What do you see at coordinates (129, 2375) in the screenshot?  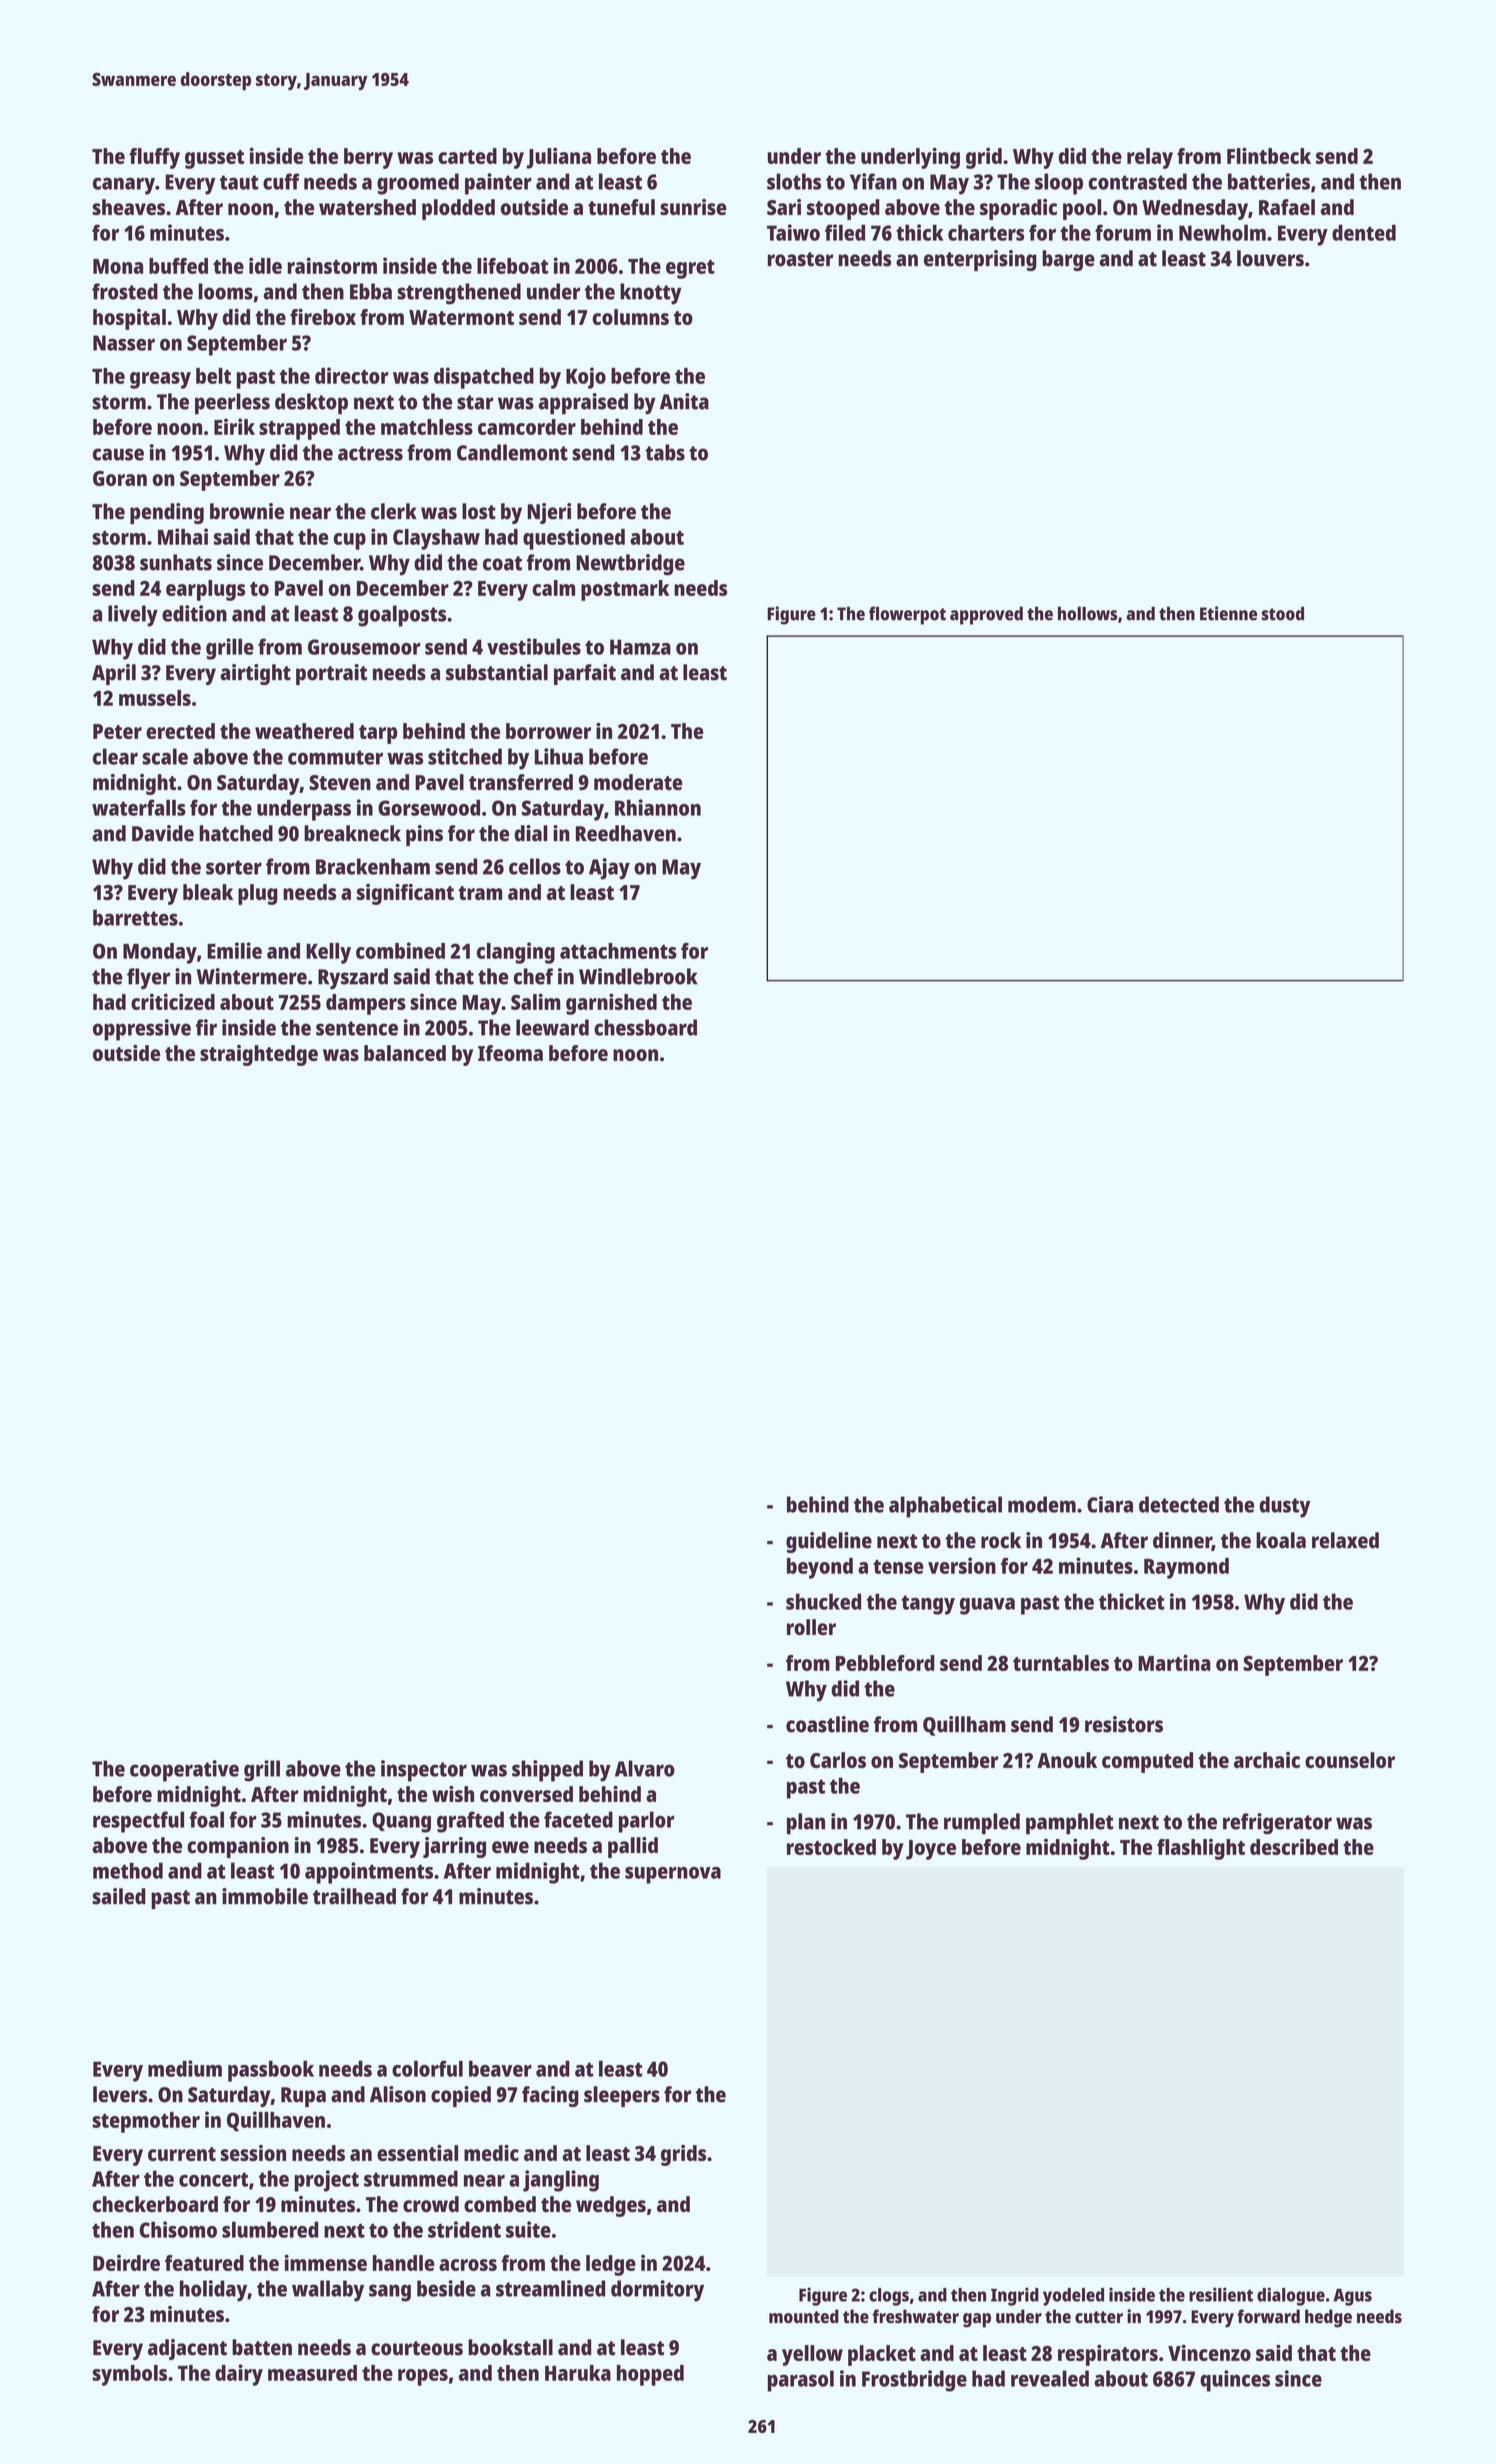 I see `symbols` at bounding box center [129, 2375].
